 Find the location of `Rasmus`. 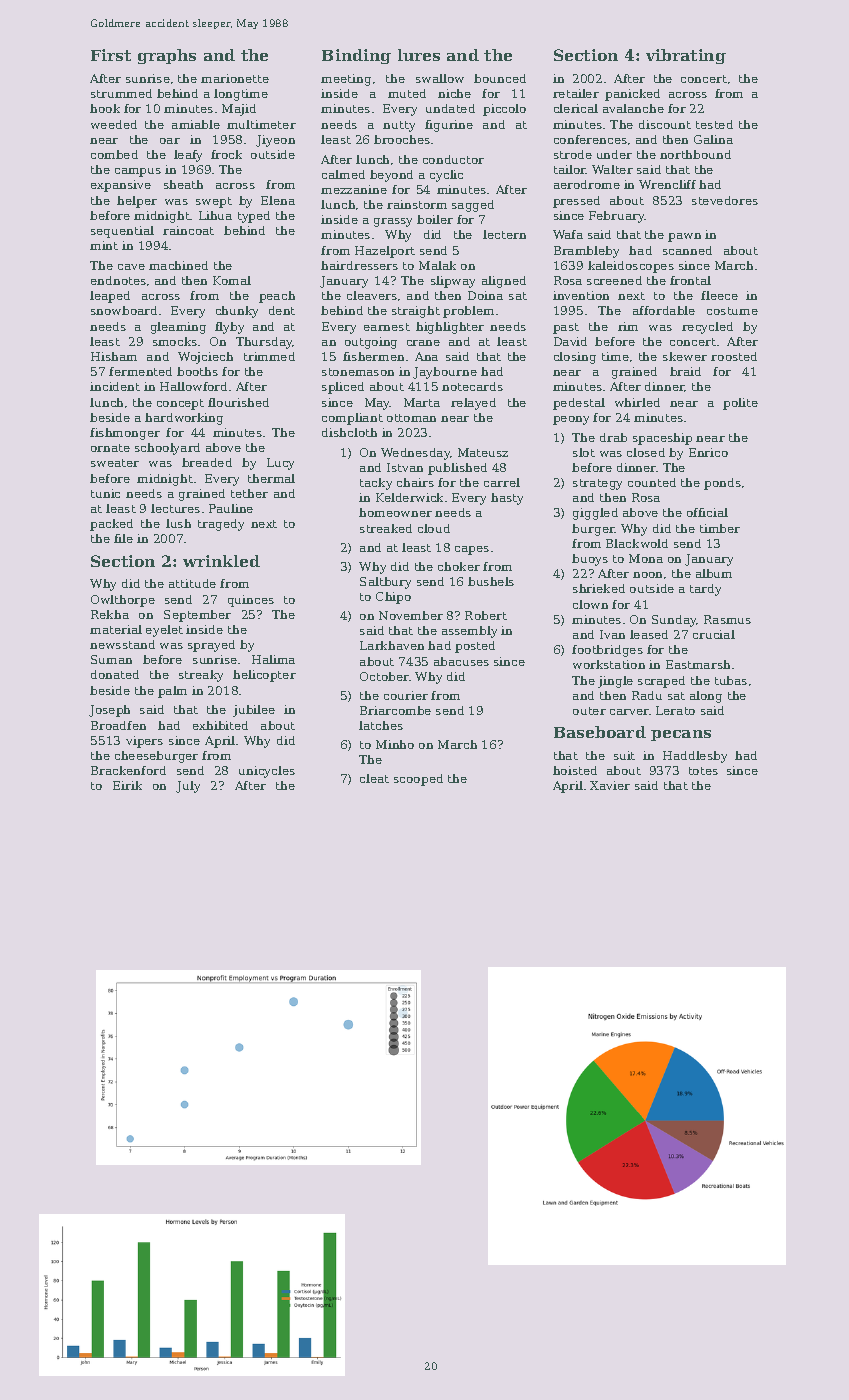

Rasmus is located at coordinates (727, 619).
